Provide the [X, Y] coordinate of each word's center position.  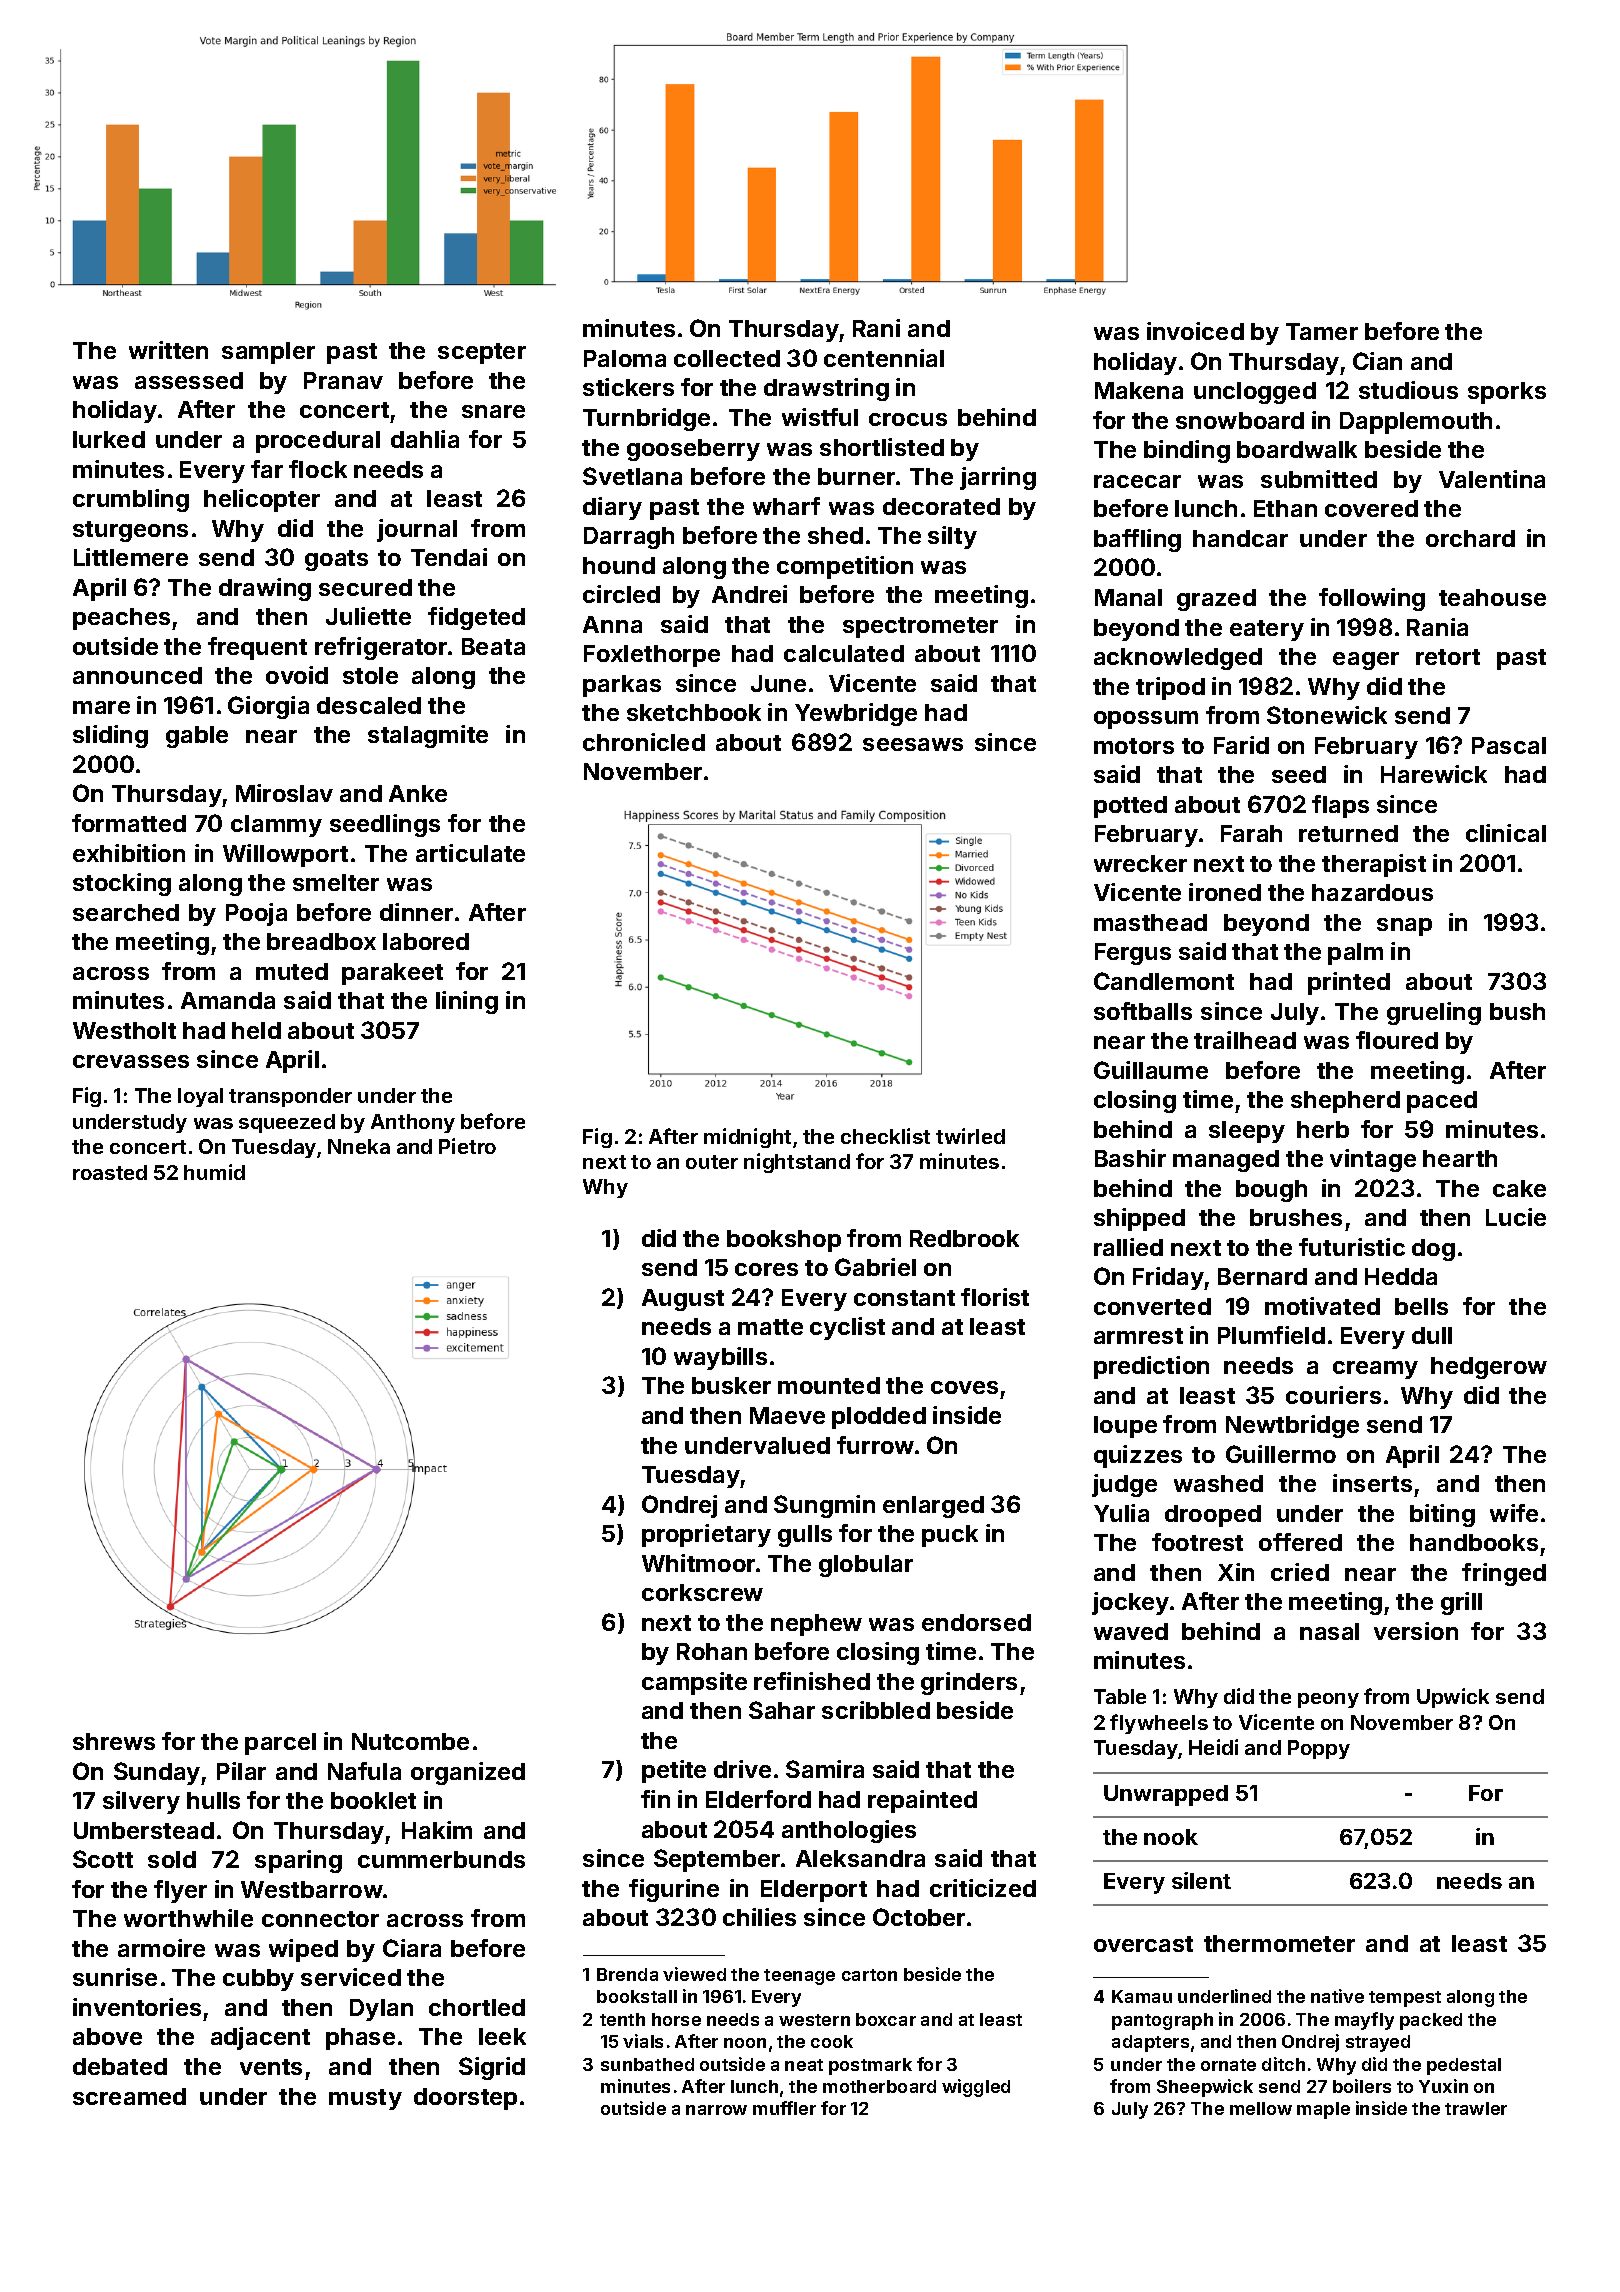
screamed [129, 2096]
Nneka [359, 1146]
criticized [983, 1888]
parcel [280, 1744]
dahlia [425, 439]
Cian [1377, 361]
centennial [884, 358]
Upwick [1453, 1698]
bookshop [784, 1241]
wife [1514, 1513]
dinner [416, 912]
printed [1349, 983]
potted [1130, 807]
